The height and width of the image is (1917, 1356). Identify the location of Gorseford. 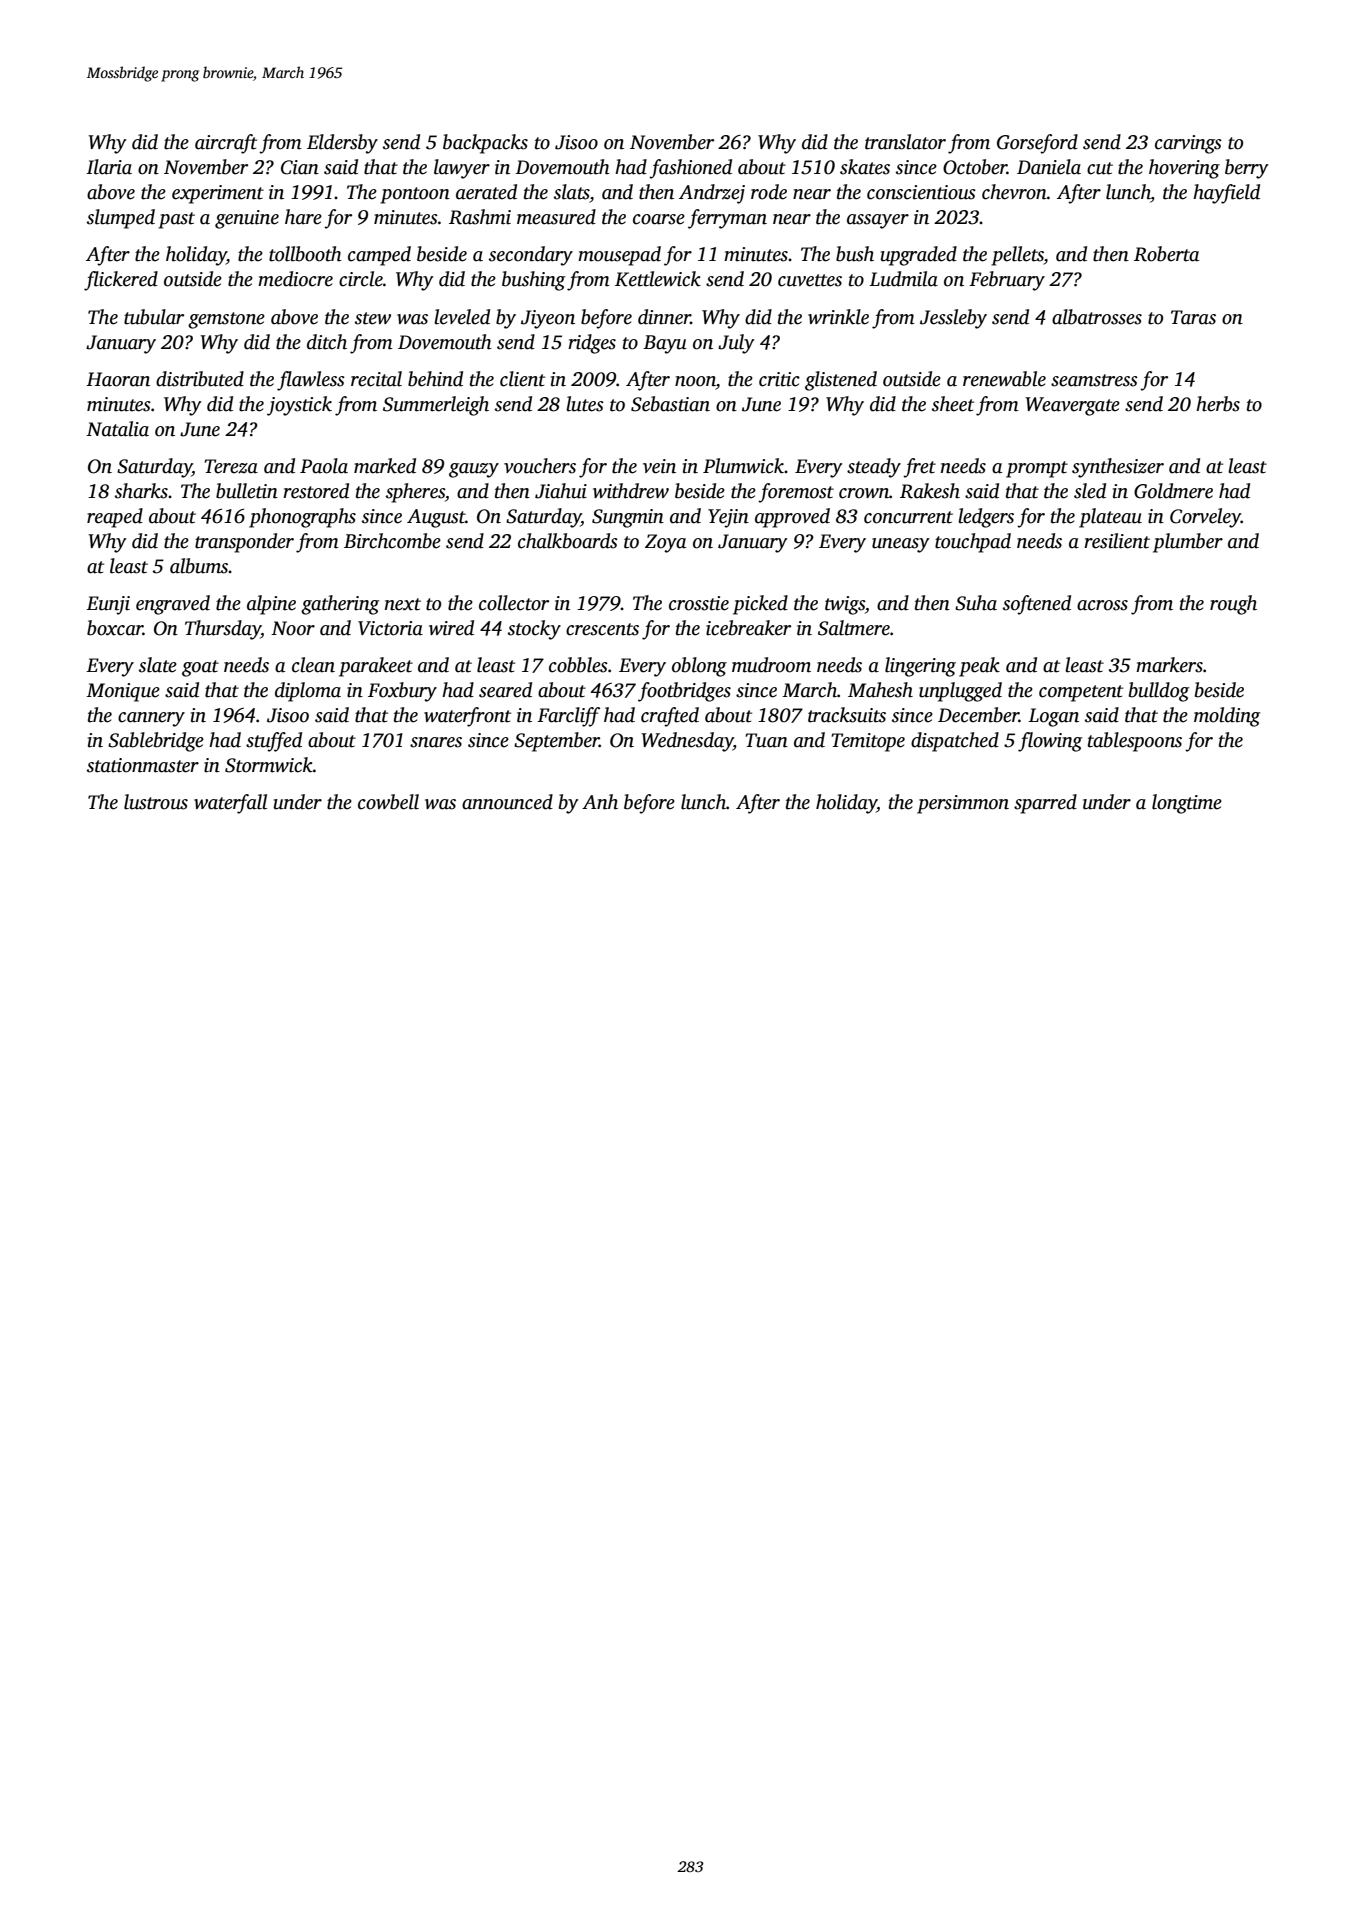
(1037, 144).
